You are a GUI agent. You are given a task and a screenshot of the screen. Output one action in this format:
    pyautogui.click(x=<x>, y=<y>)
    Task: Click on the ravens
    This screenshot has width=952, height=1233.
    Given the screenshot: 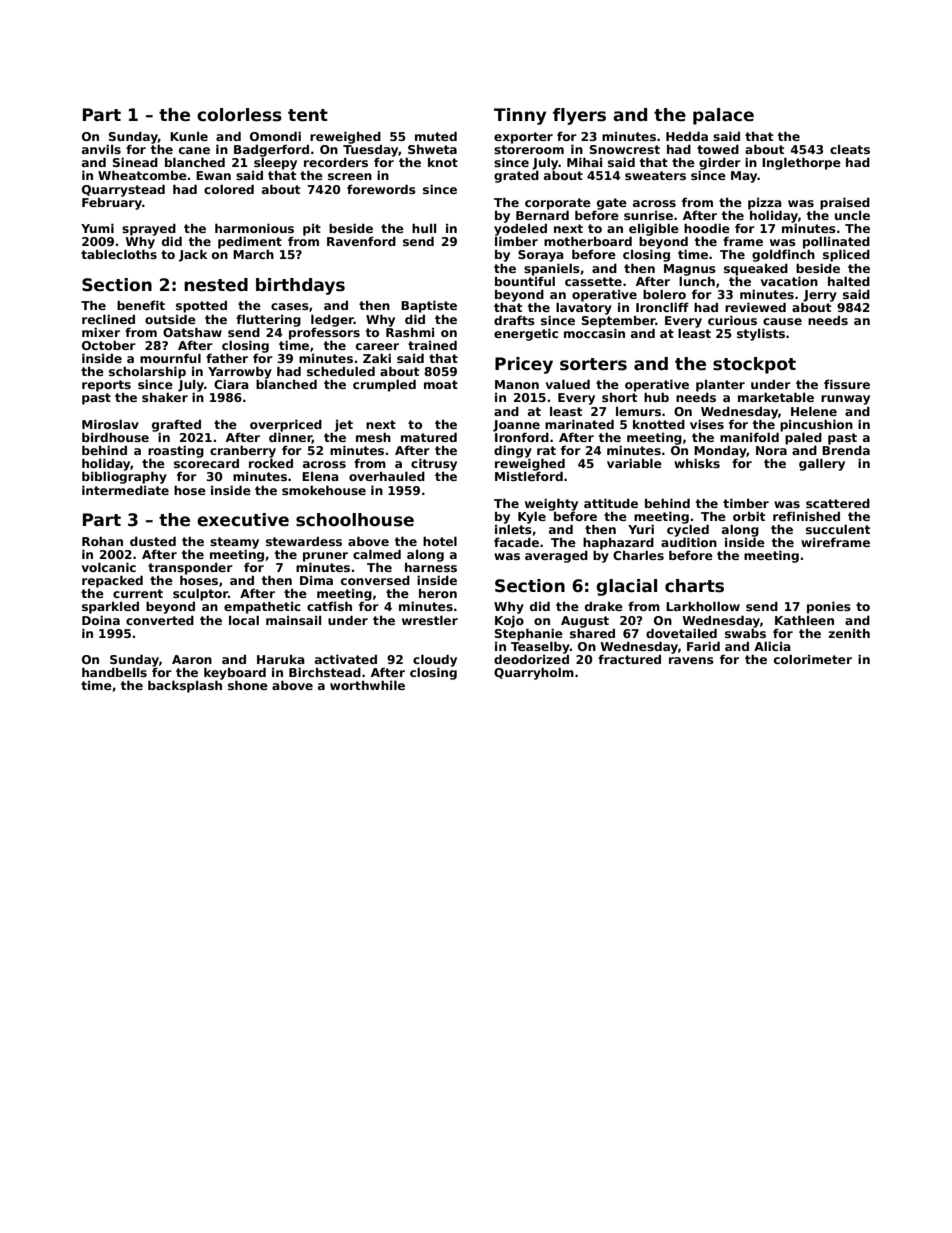 What is the action you would take?
    pyautogui.click(x=691, y=660)
